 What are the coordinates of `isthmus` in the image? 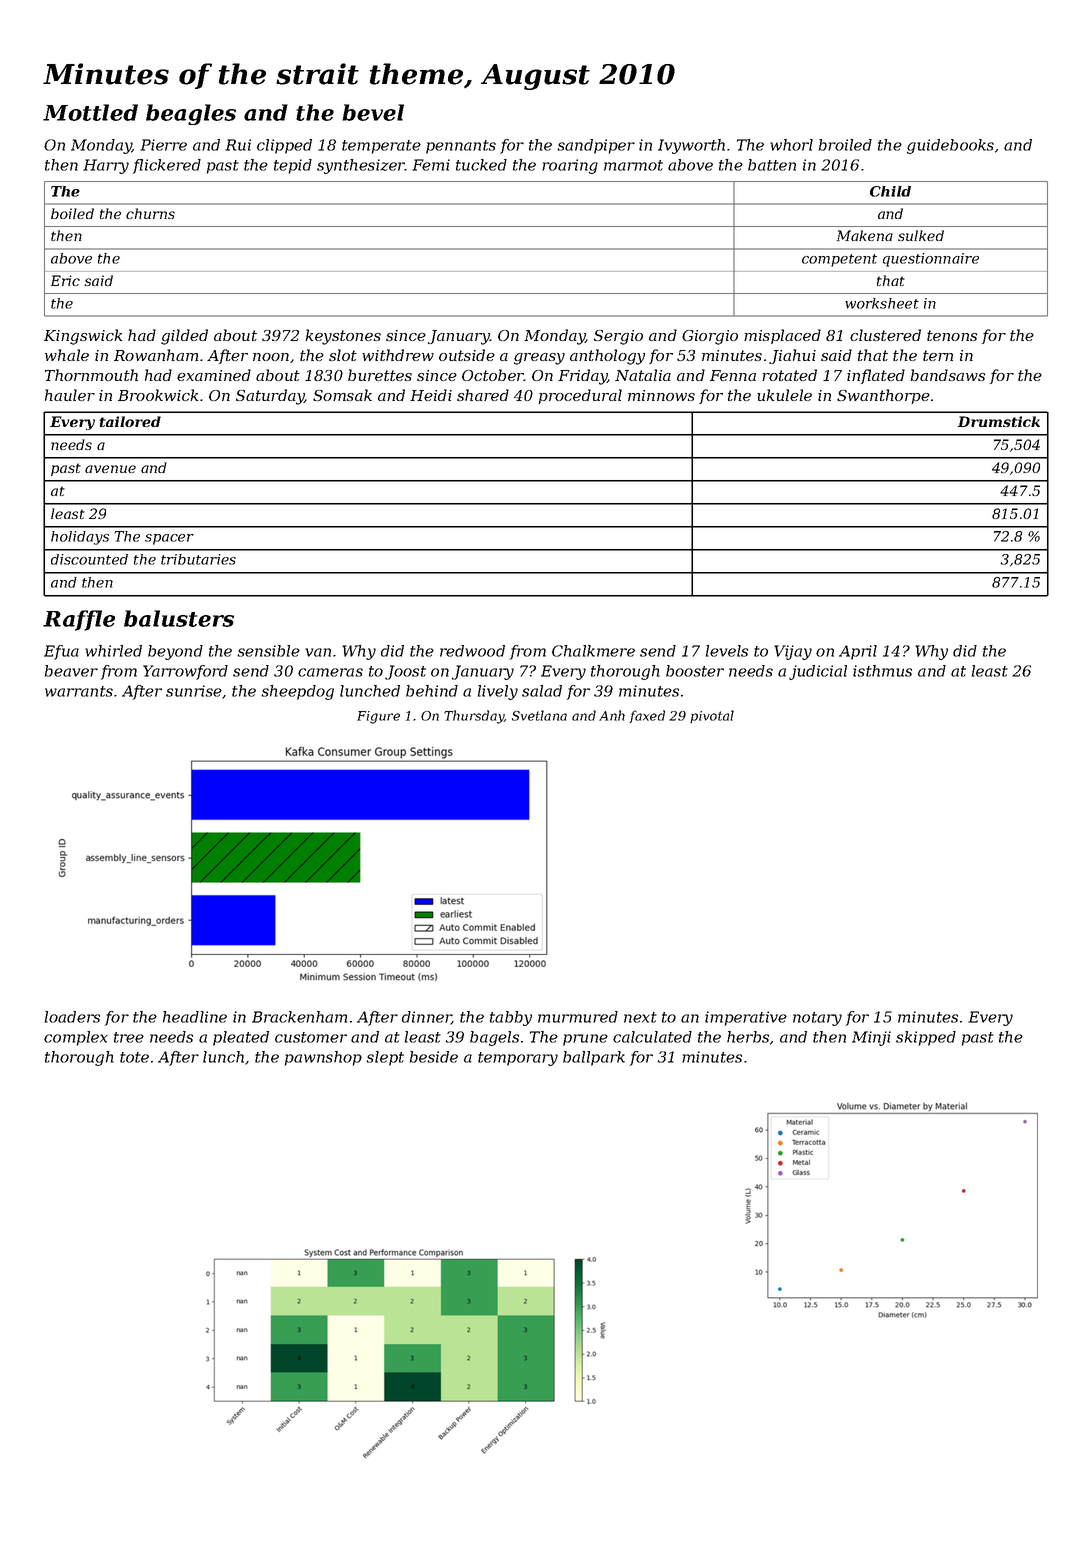 It's located at (882, 671).
